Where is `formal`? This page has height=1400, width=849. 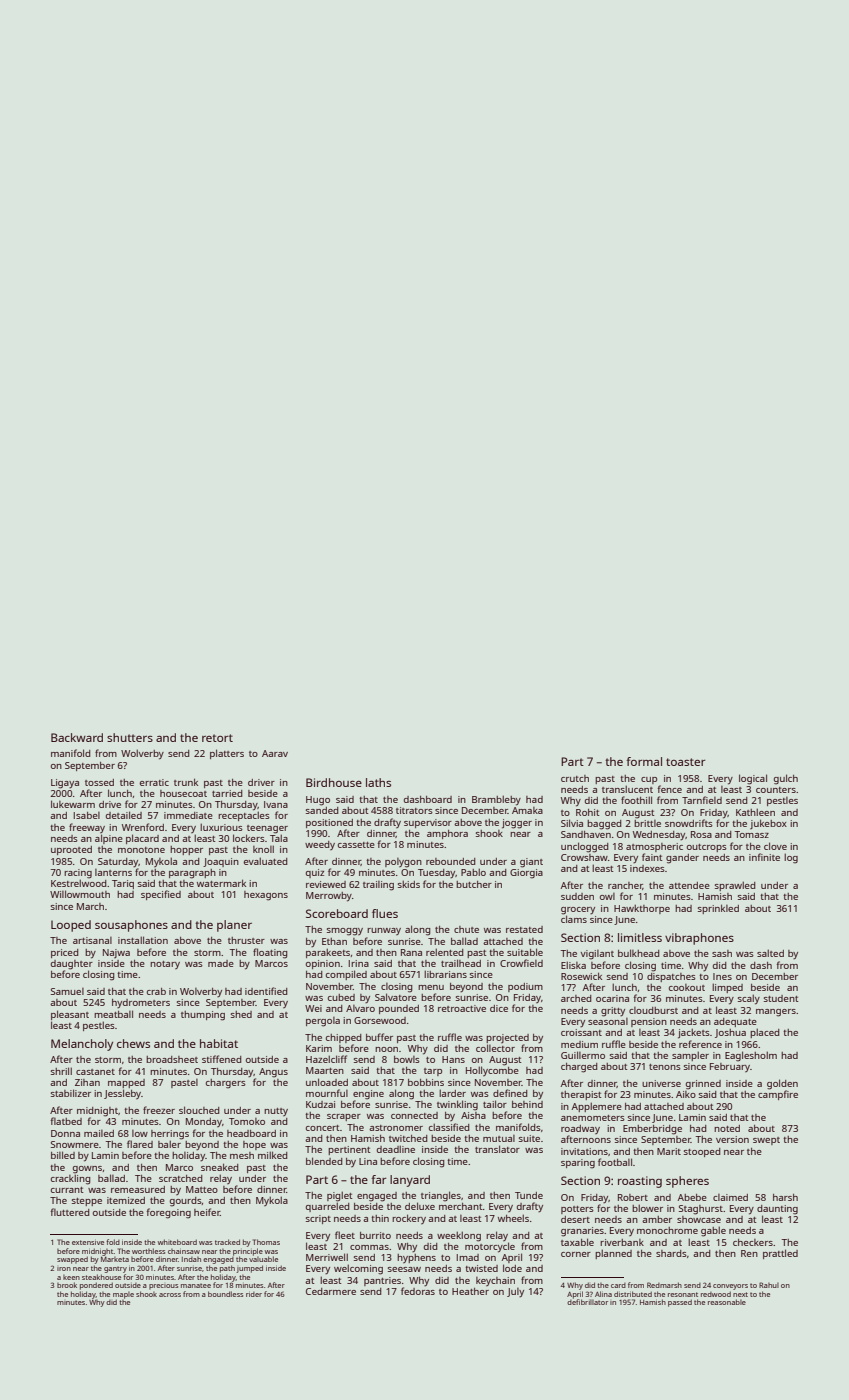 formal is located at coordinates (644, 761).
